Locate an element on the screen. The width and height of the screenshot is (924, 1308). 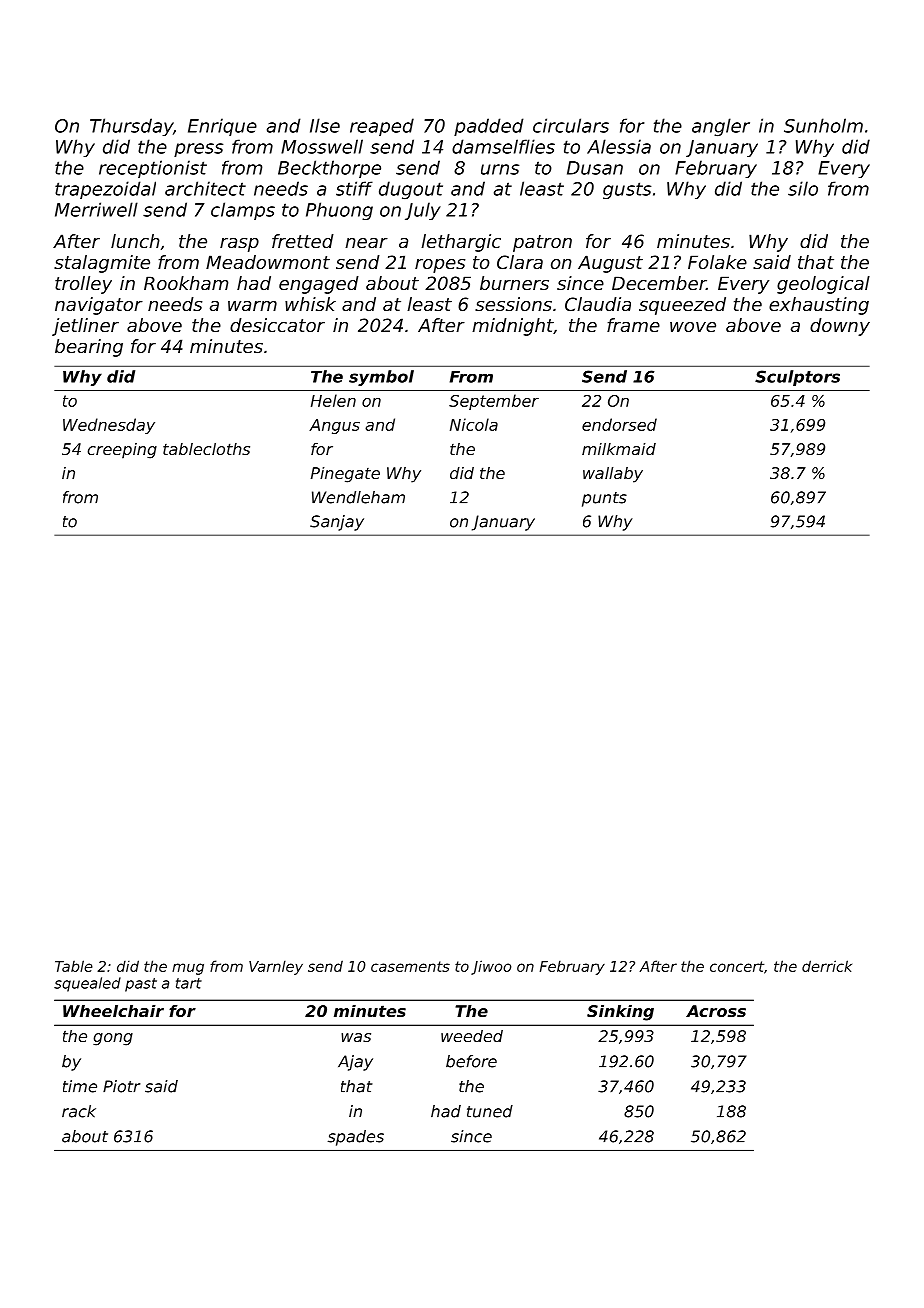
Nicola is located at coordinates (474, 424).
